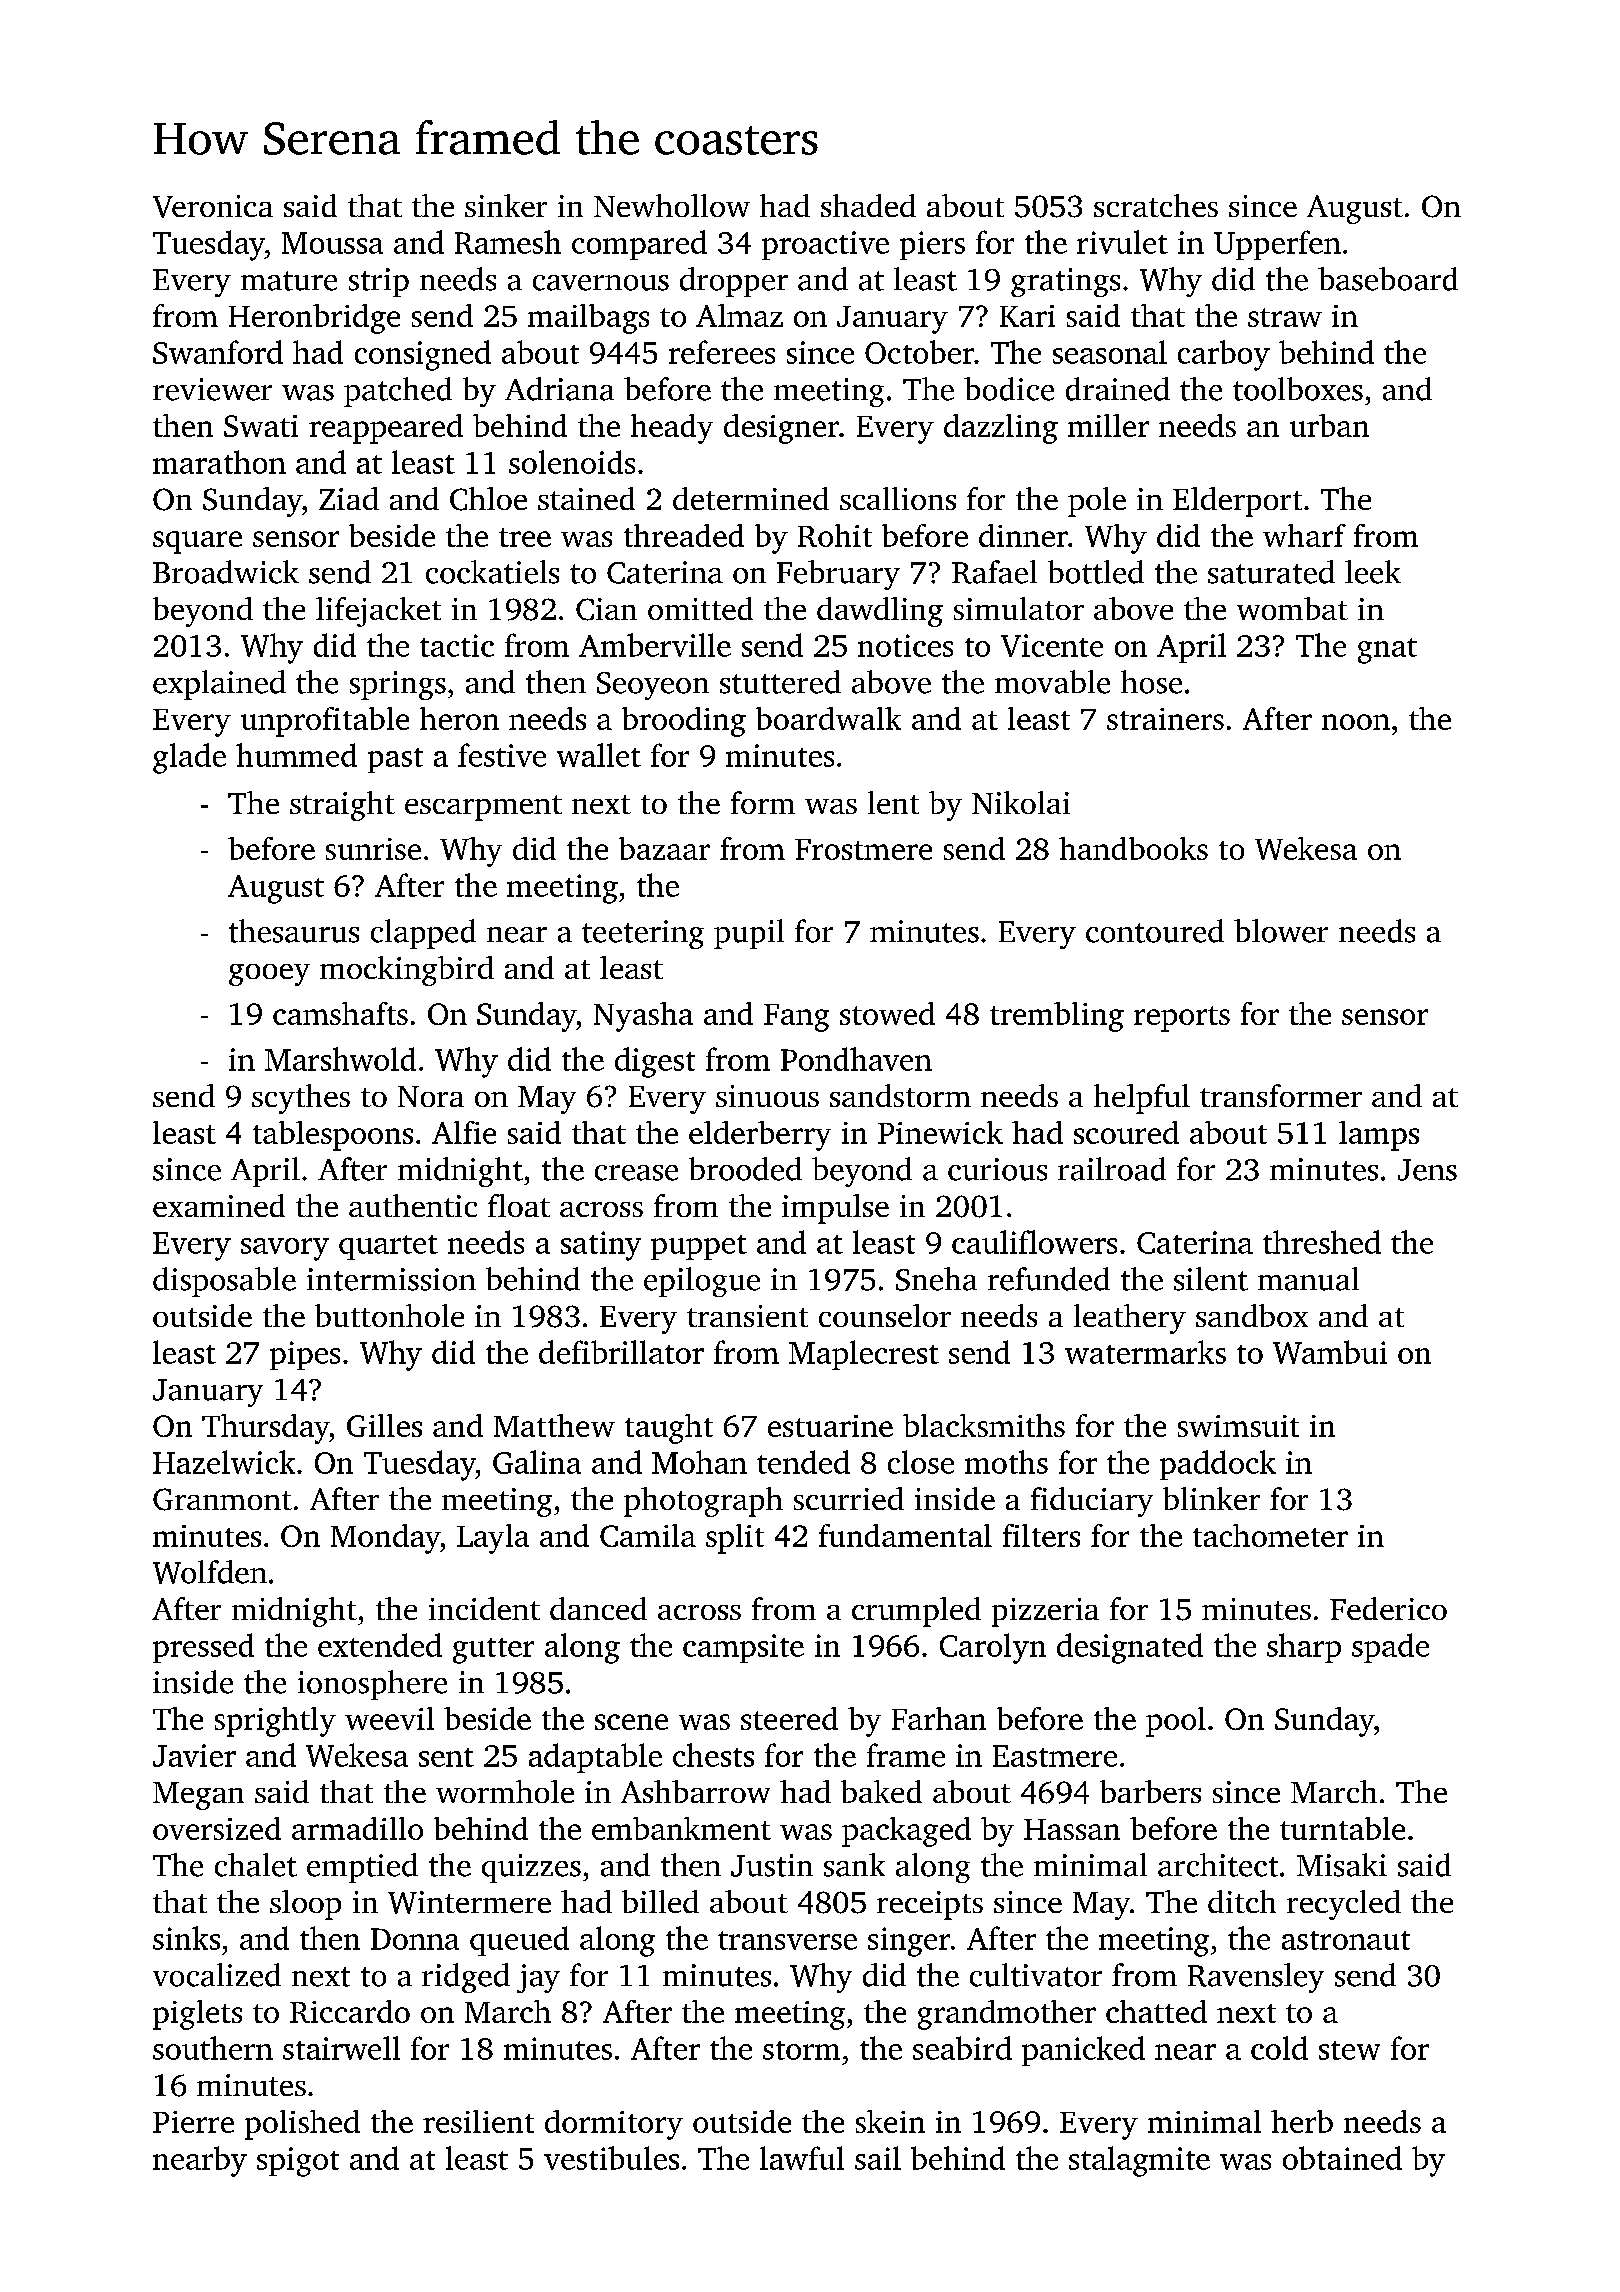 The image size is (1620, 2292). What do you see at coordinates (269, 975) in the screenshot?
I see `gooey` at bounding box center [269, 975].
